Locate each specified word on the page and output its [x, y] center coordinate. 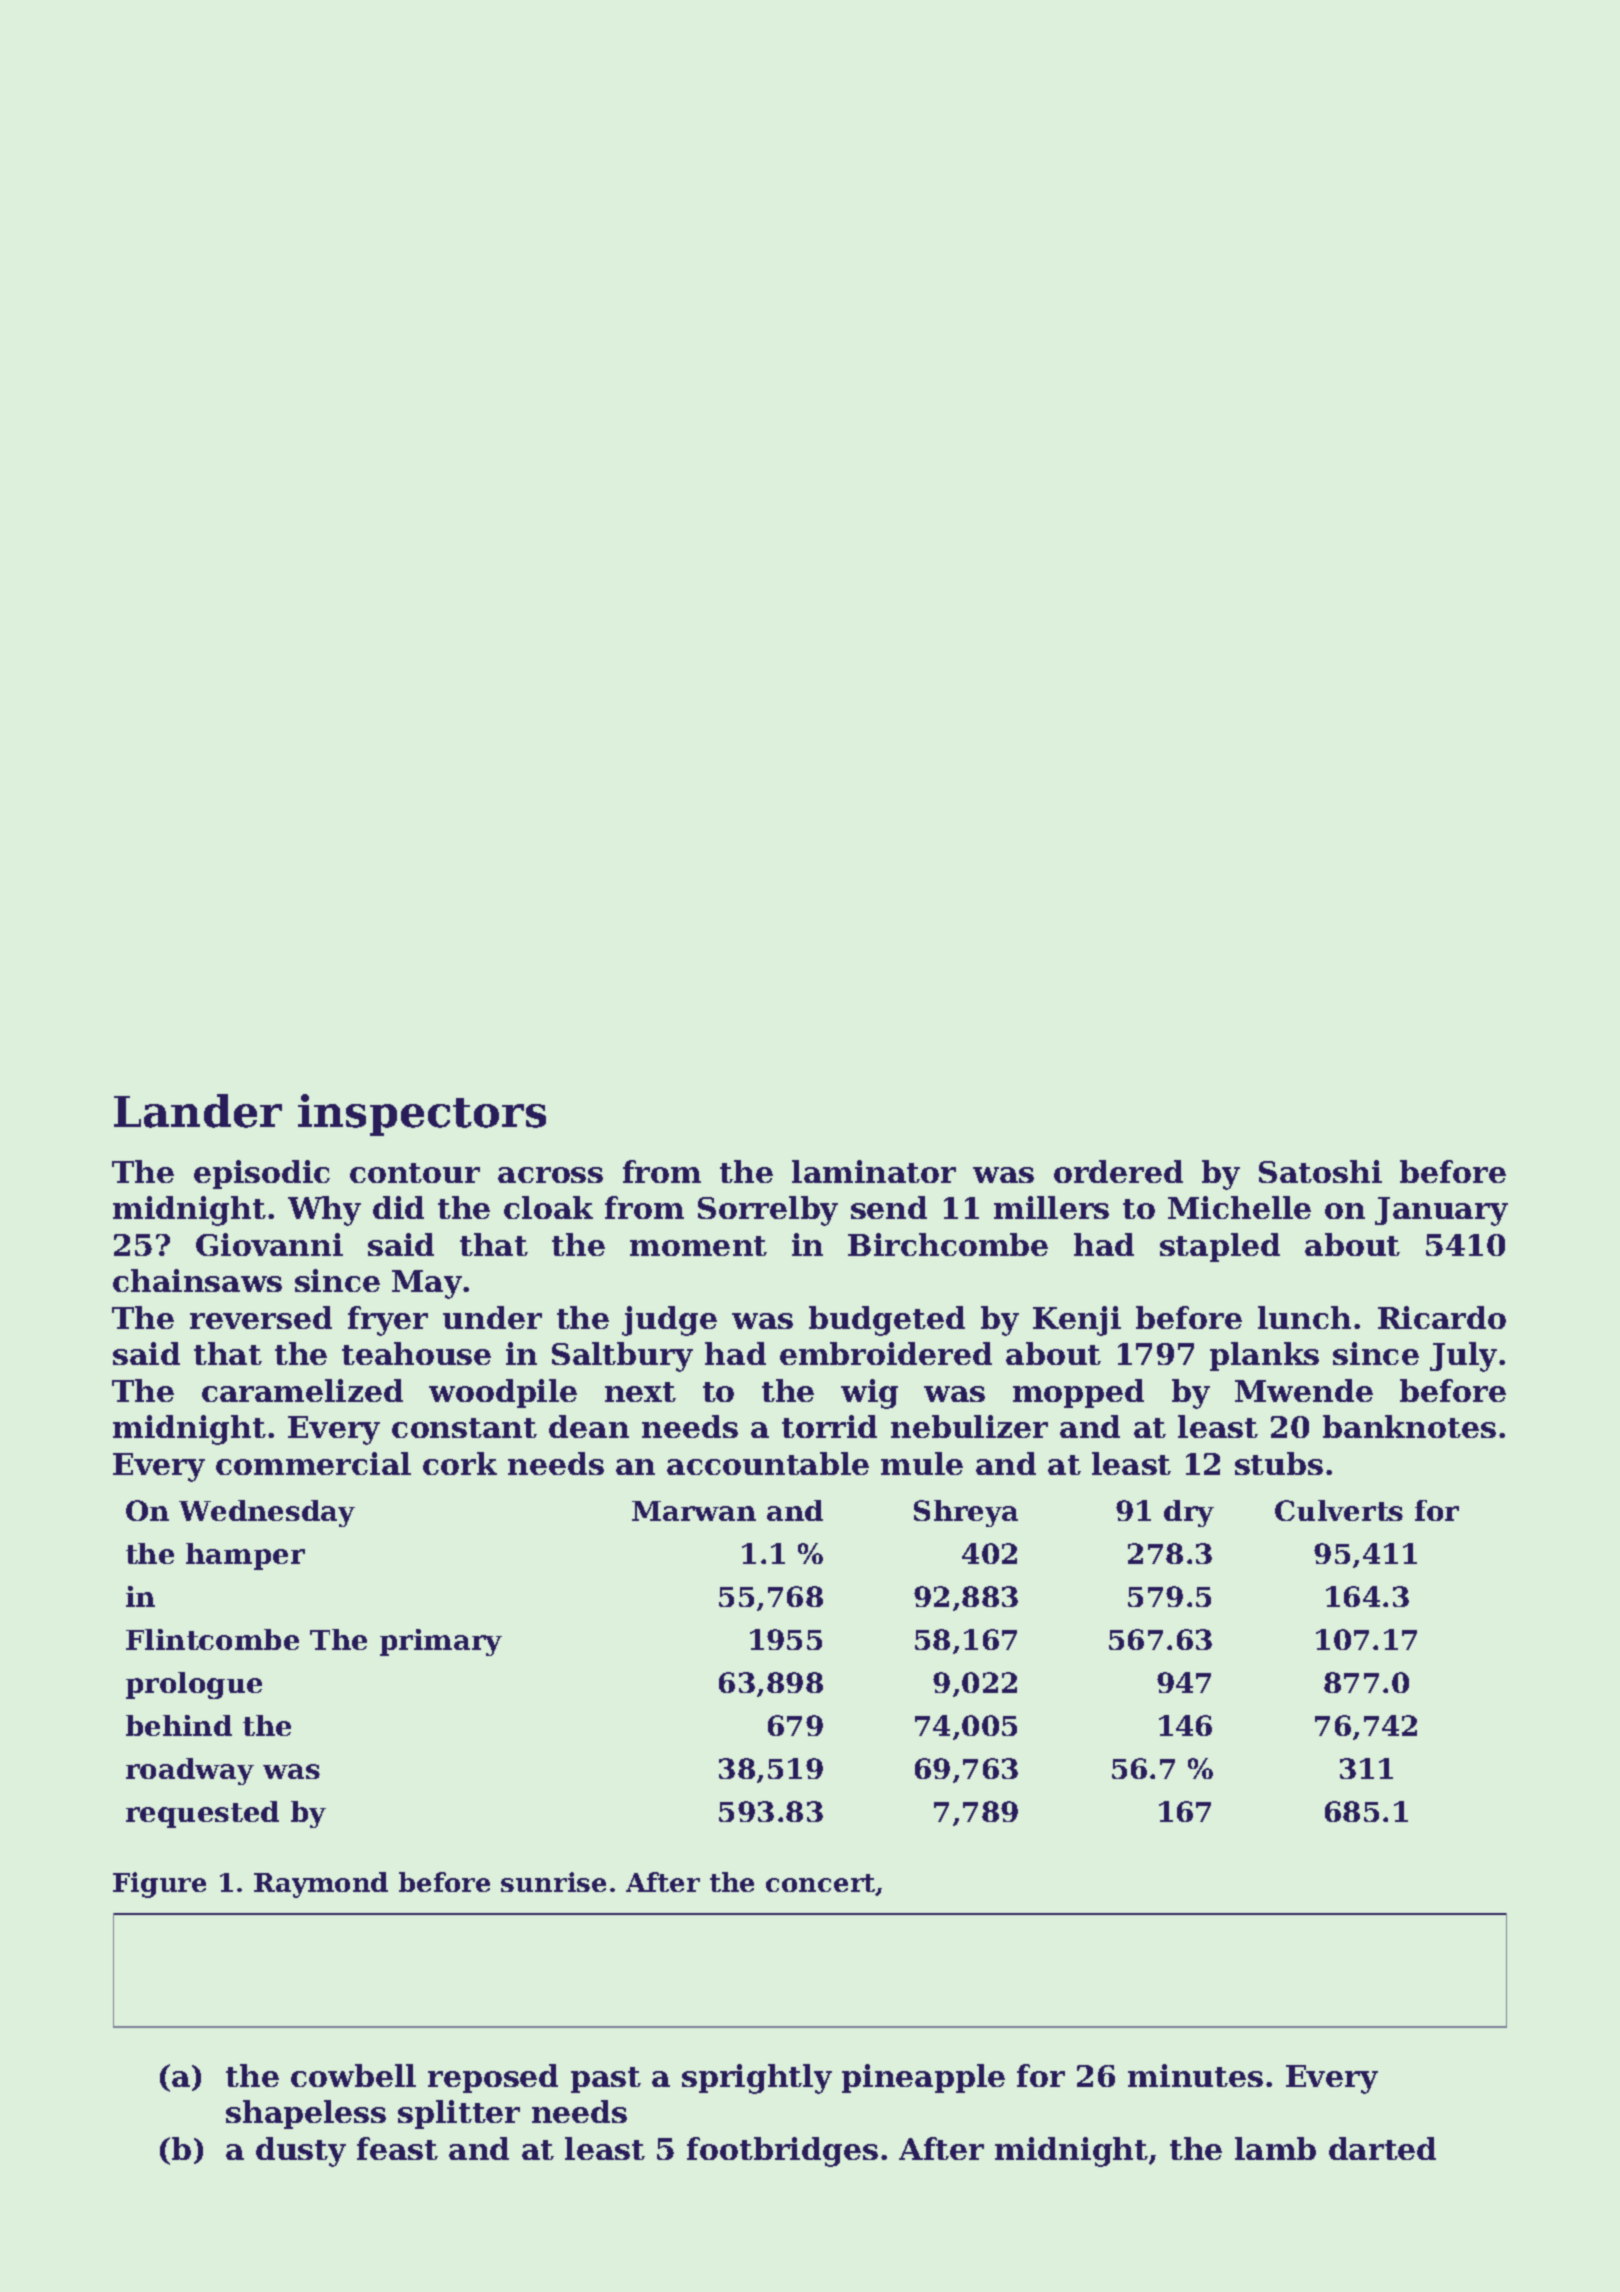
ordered [1118, 1171]
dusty [301, 2152]
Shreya [966, 1513]
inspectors [422, 1115]
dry [1189, 1513]
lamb [1275, 2148]
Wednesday [267, 1513]
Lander [198, 1111]
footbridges [782, 2152]
